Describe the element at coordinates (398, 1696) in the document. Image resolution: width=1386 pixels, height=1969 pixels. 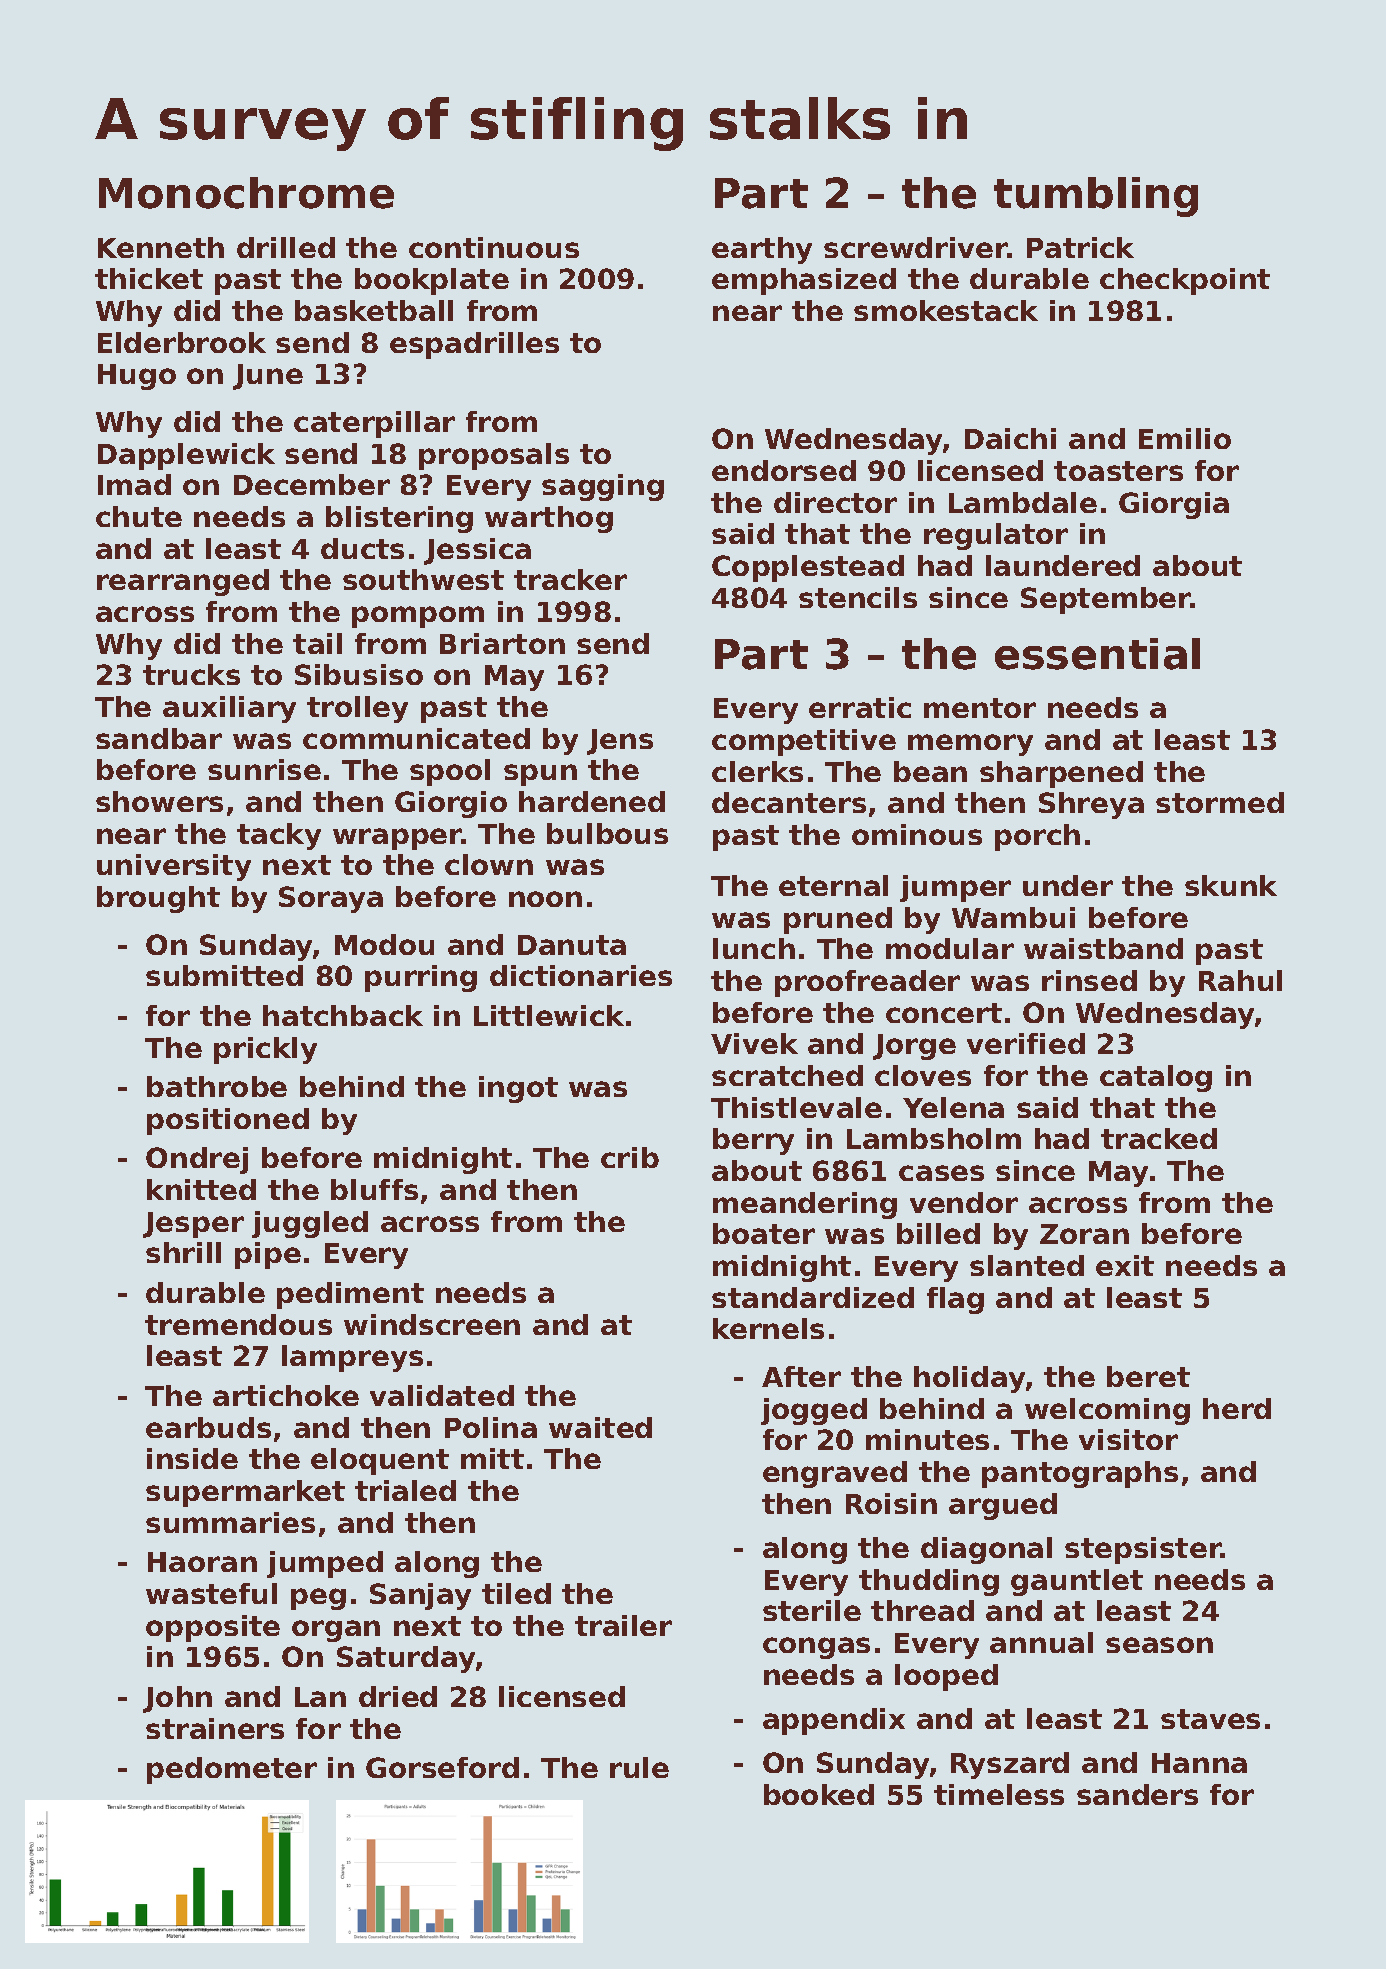
I see `dried` at that location.
